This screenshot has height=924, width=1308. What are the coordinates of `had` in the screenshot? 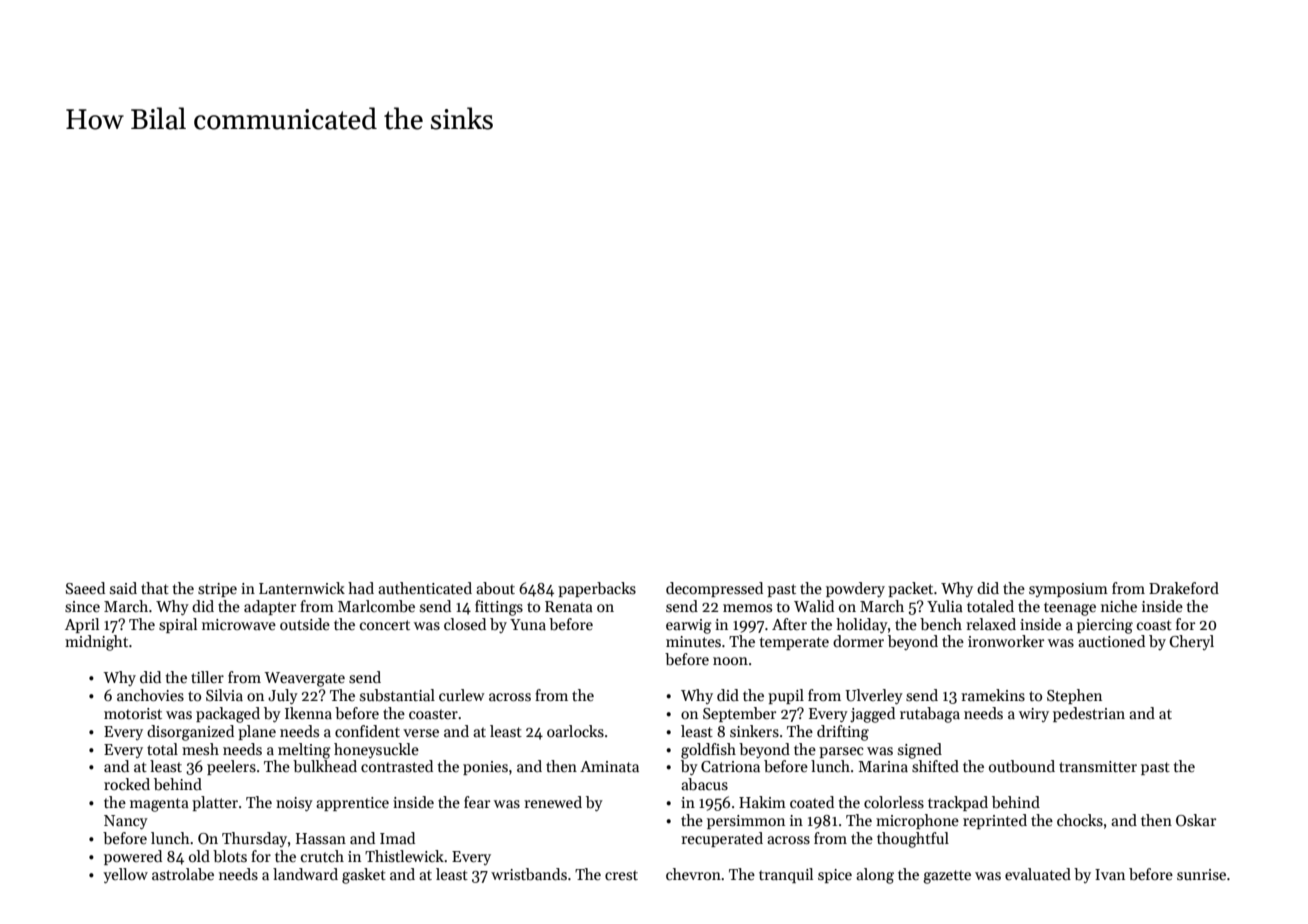 It's located at (361, 588).
